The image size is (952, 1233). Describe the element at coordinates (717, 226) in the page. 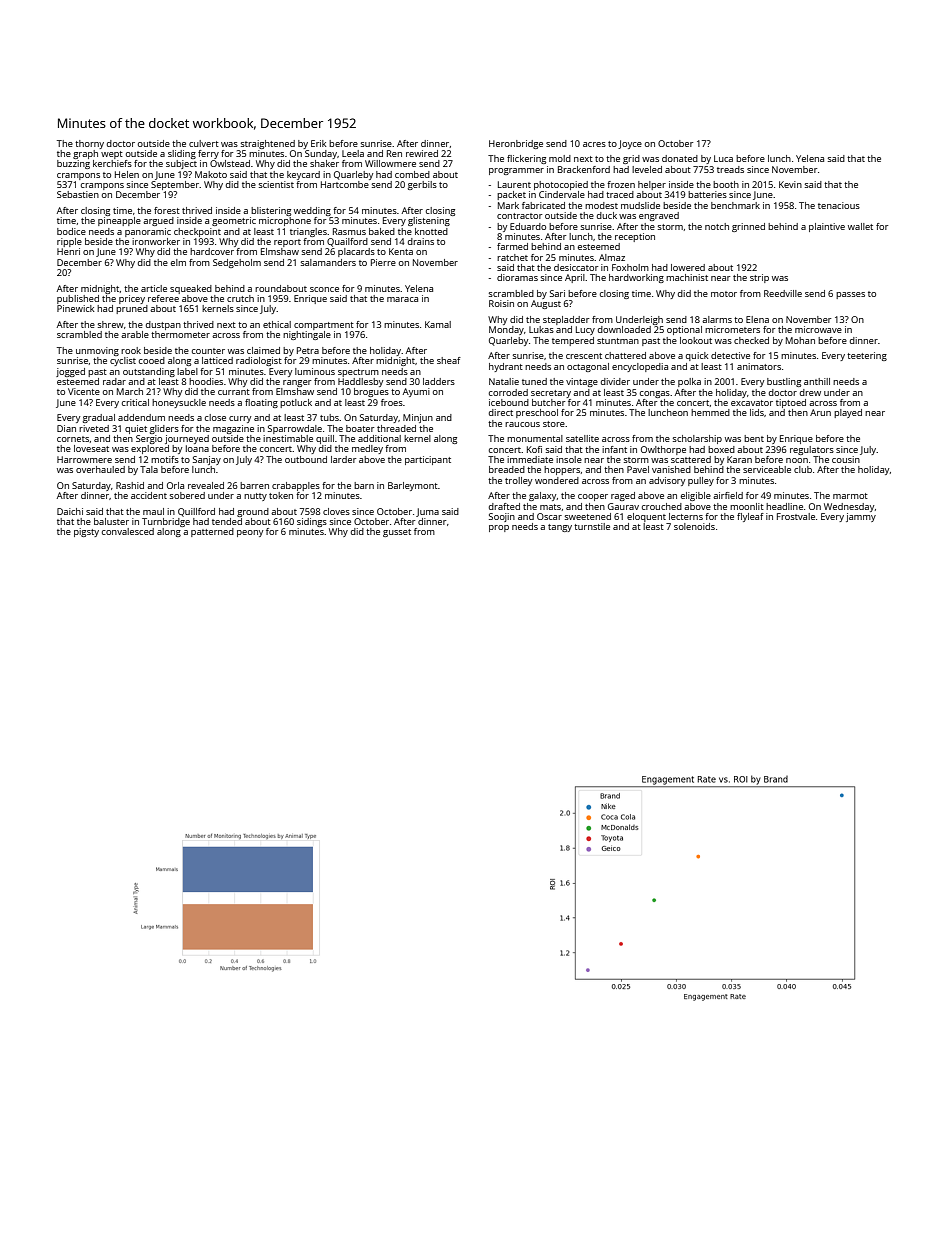

I see `notch` at that location.
